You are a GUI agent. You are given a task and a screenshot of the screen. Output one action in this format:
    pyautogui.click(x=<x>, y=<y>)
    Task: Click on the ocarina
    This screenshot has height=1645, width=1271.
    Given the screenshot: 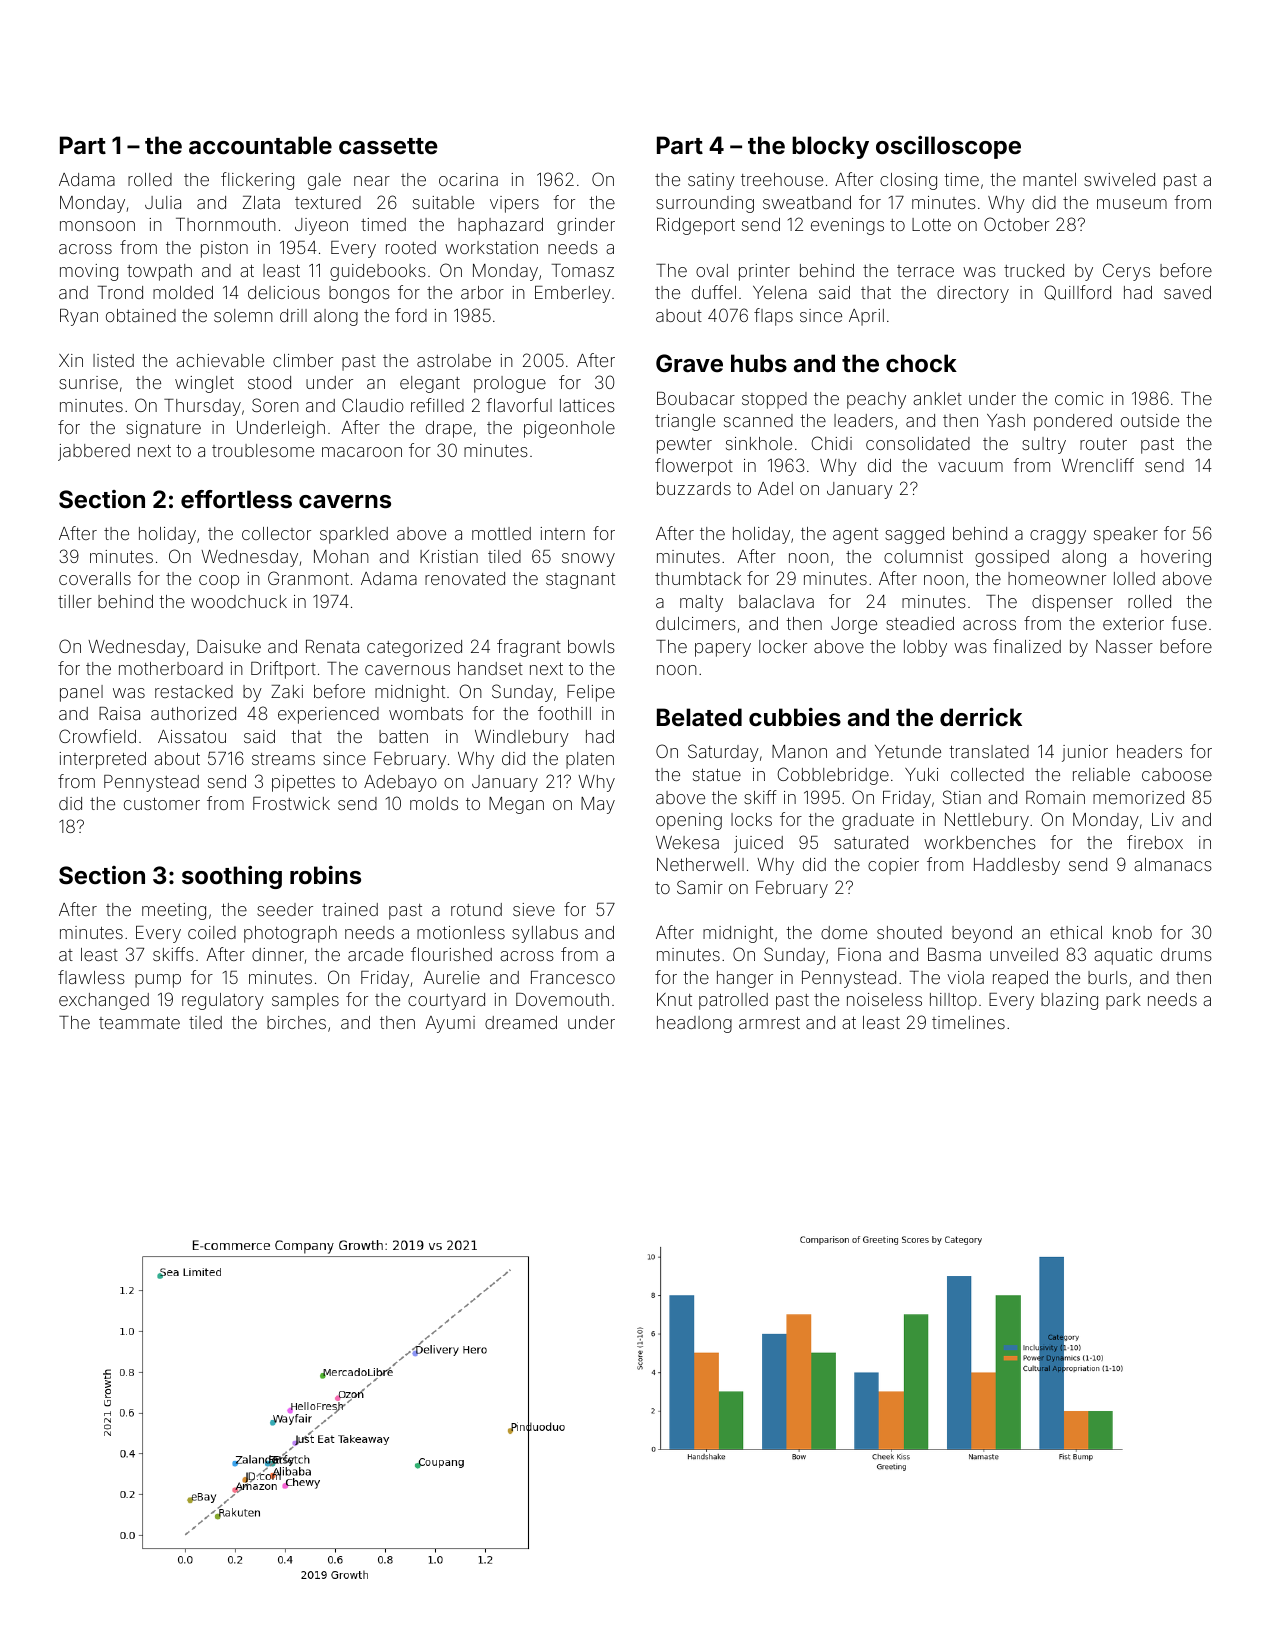 What is the action you would take?
    pyautogui.click(x=468, y=179)
